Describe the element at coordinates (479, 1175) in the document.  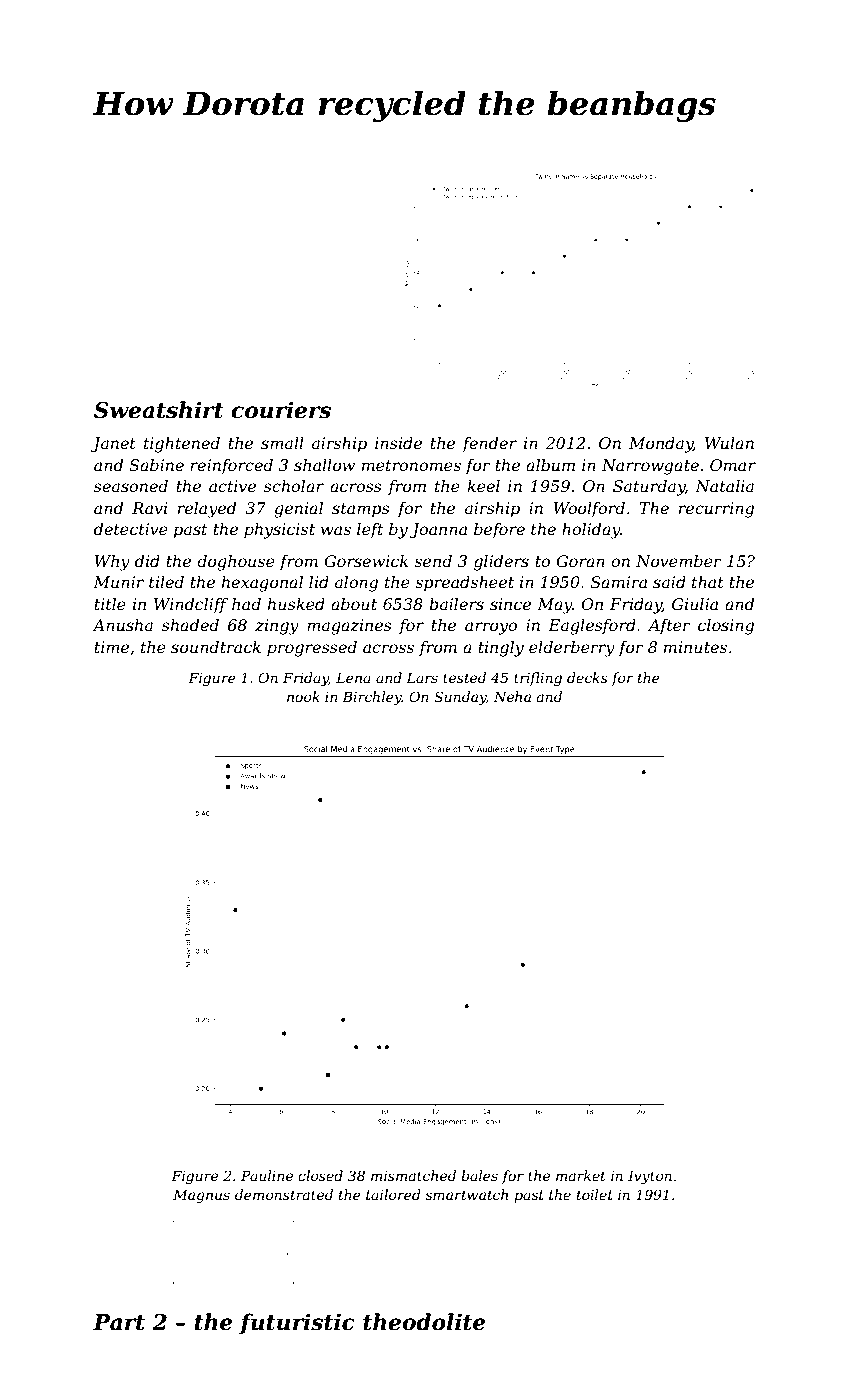
I see `bales` at that location.
